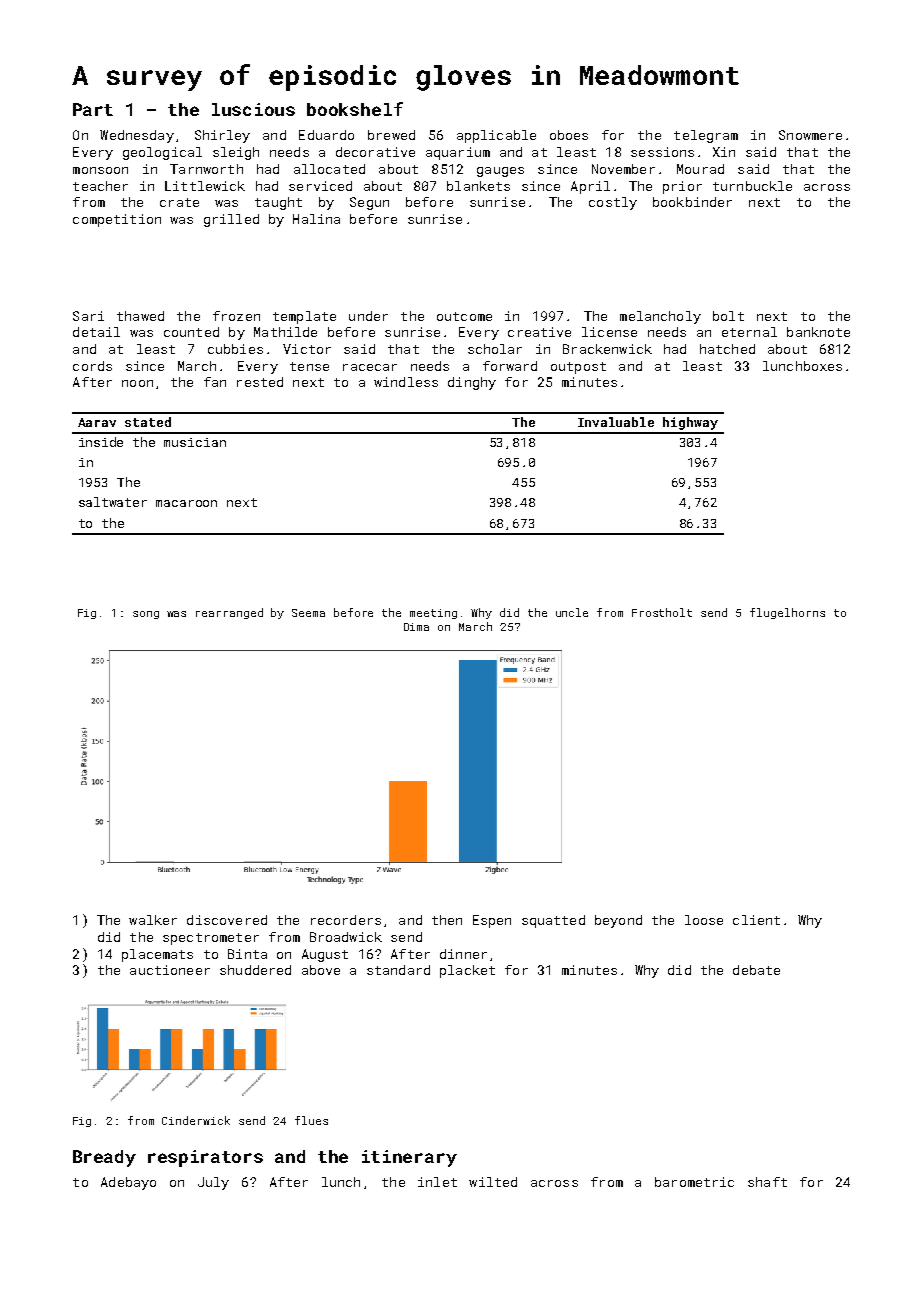 Image resolution: width=924 pixels, height=1308 pixels. I want to click on Dima, so click(416, 627).
